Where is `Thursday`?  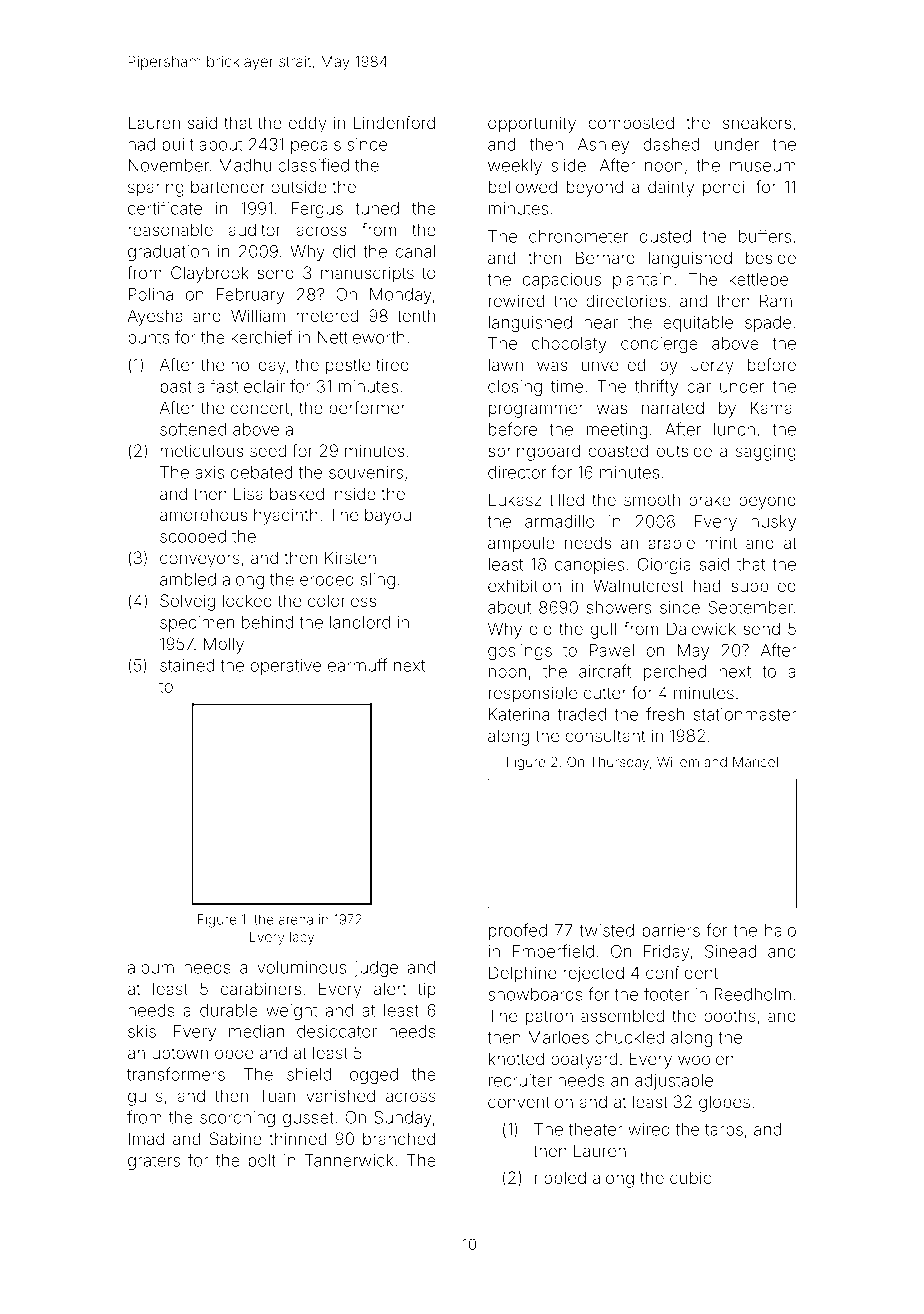
Thursday is located at coordinates (619, 763).
